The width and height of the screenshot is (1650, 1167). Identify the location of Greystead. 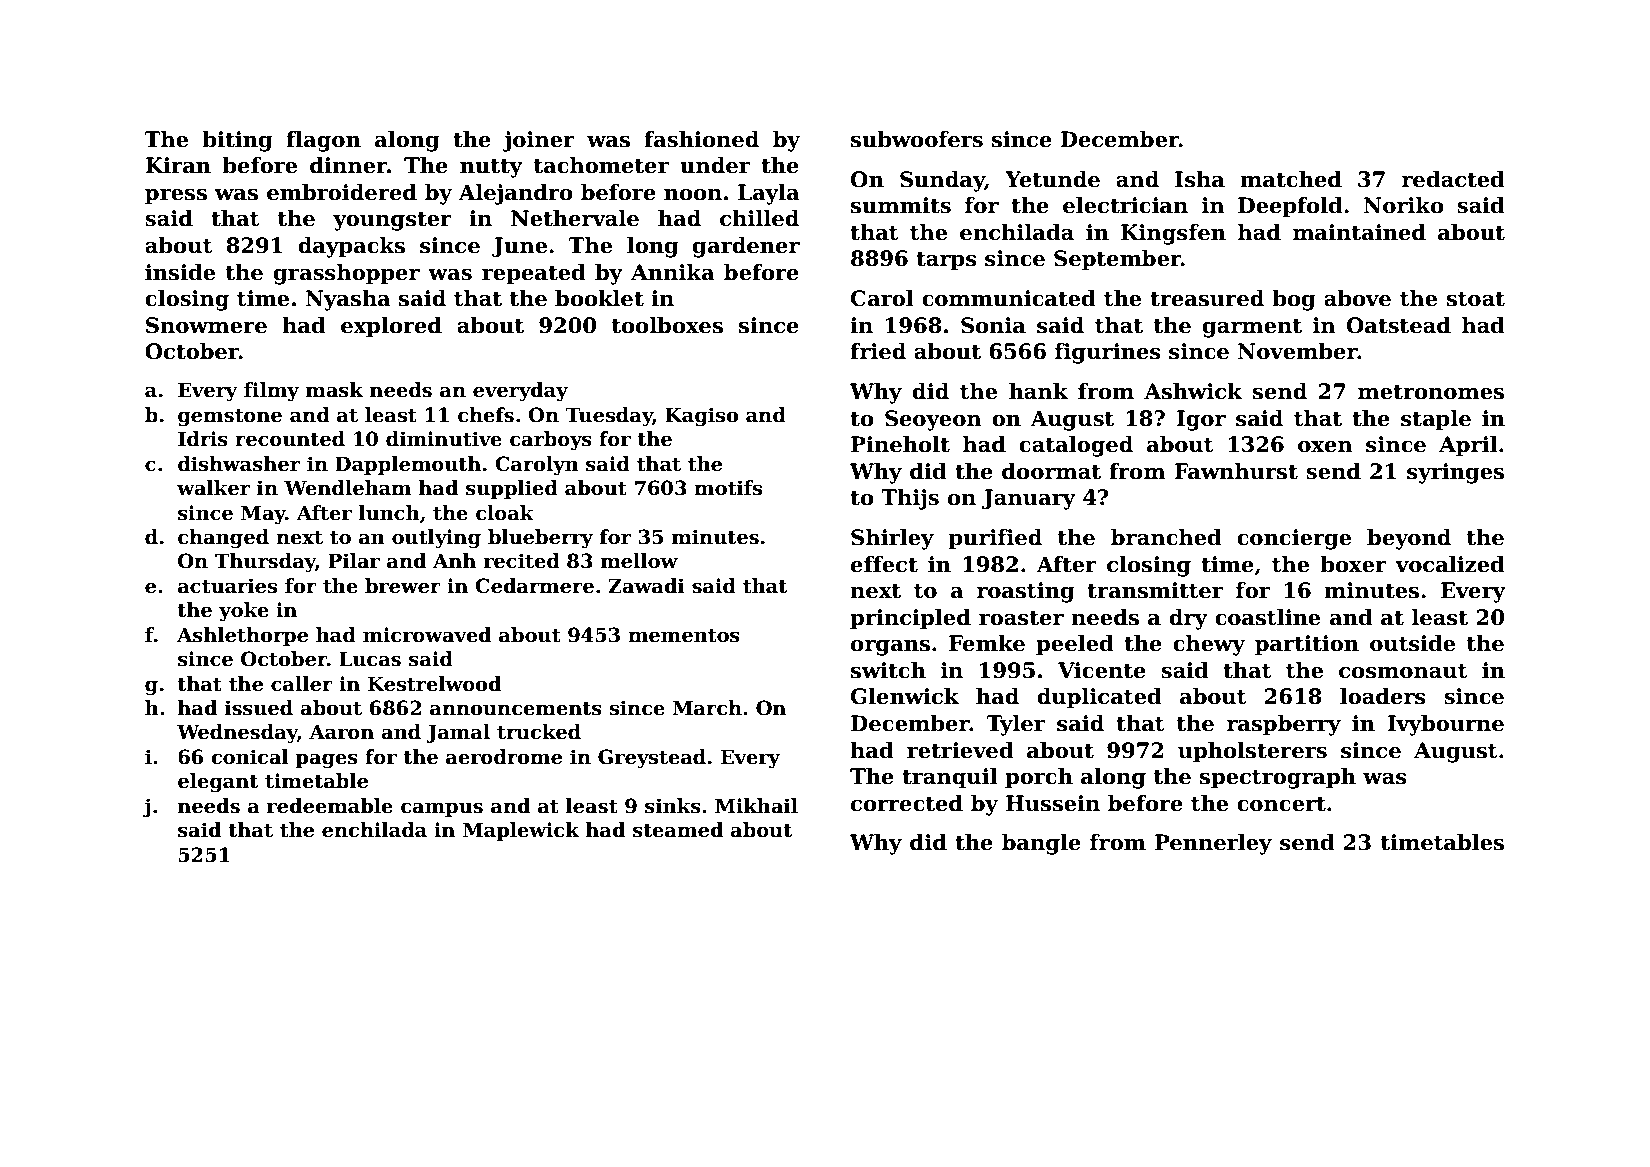
(652, 758).
